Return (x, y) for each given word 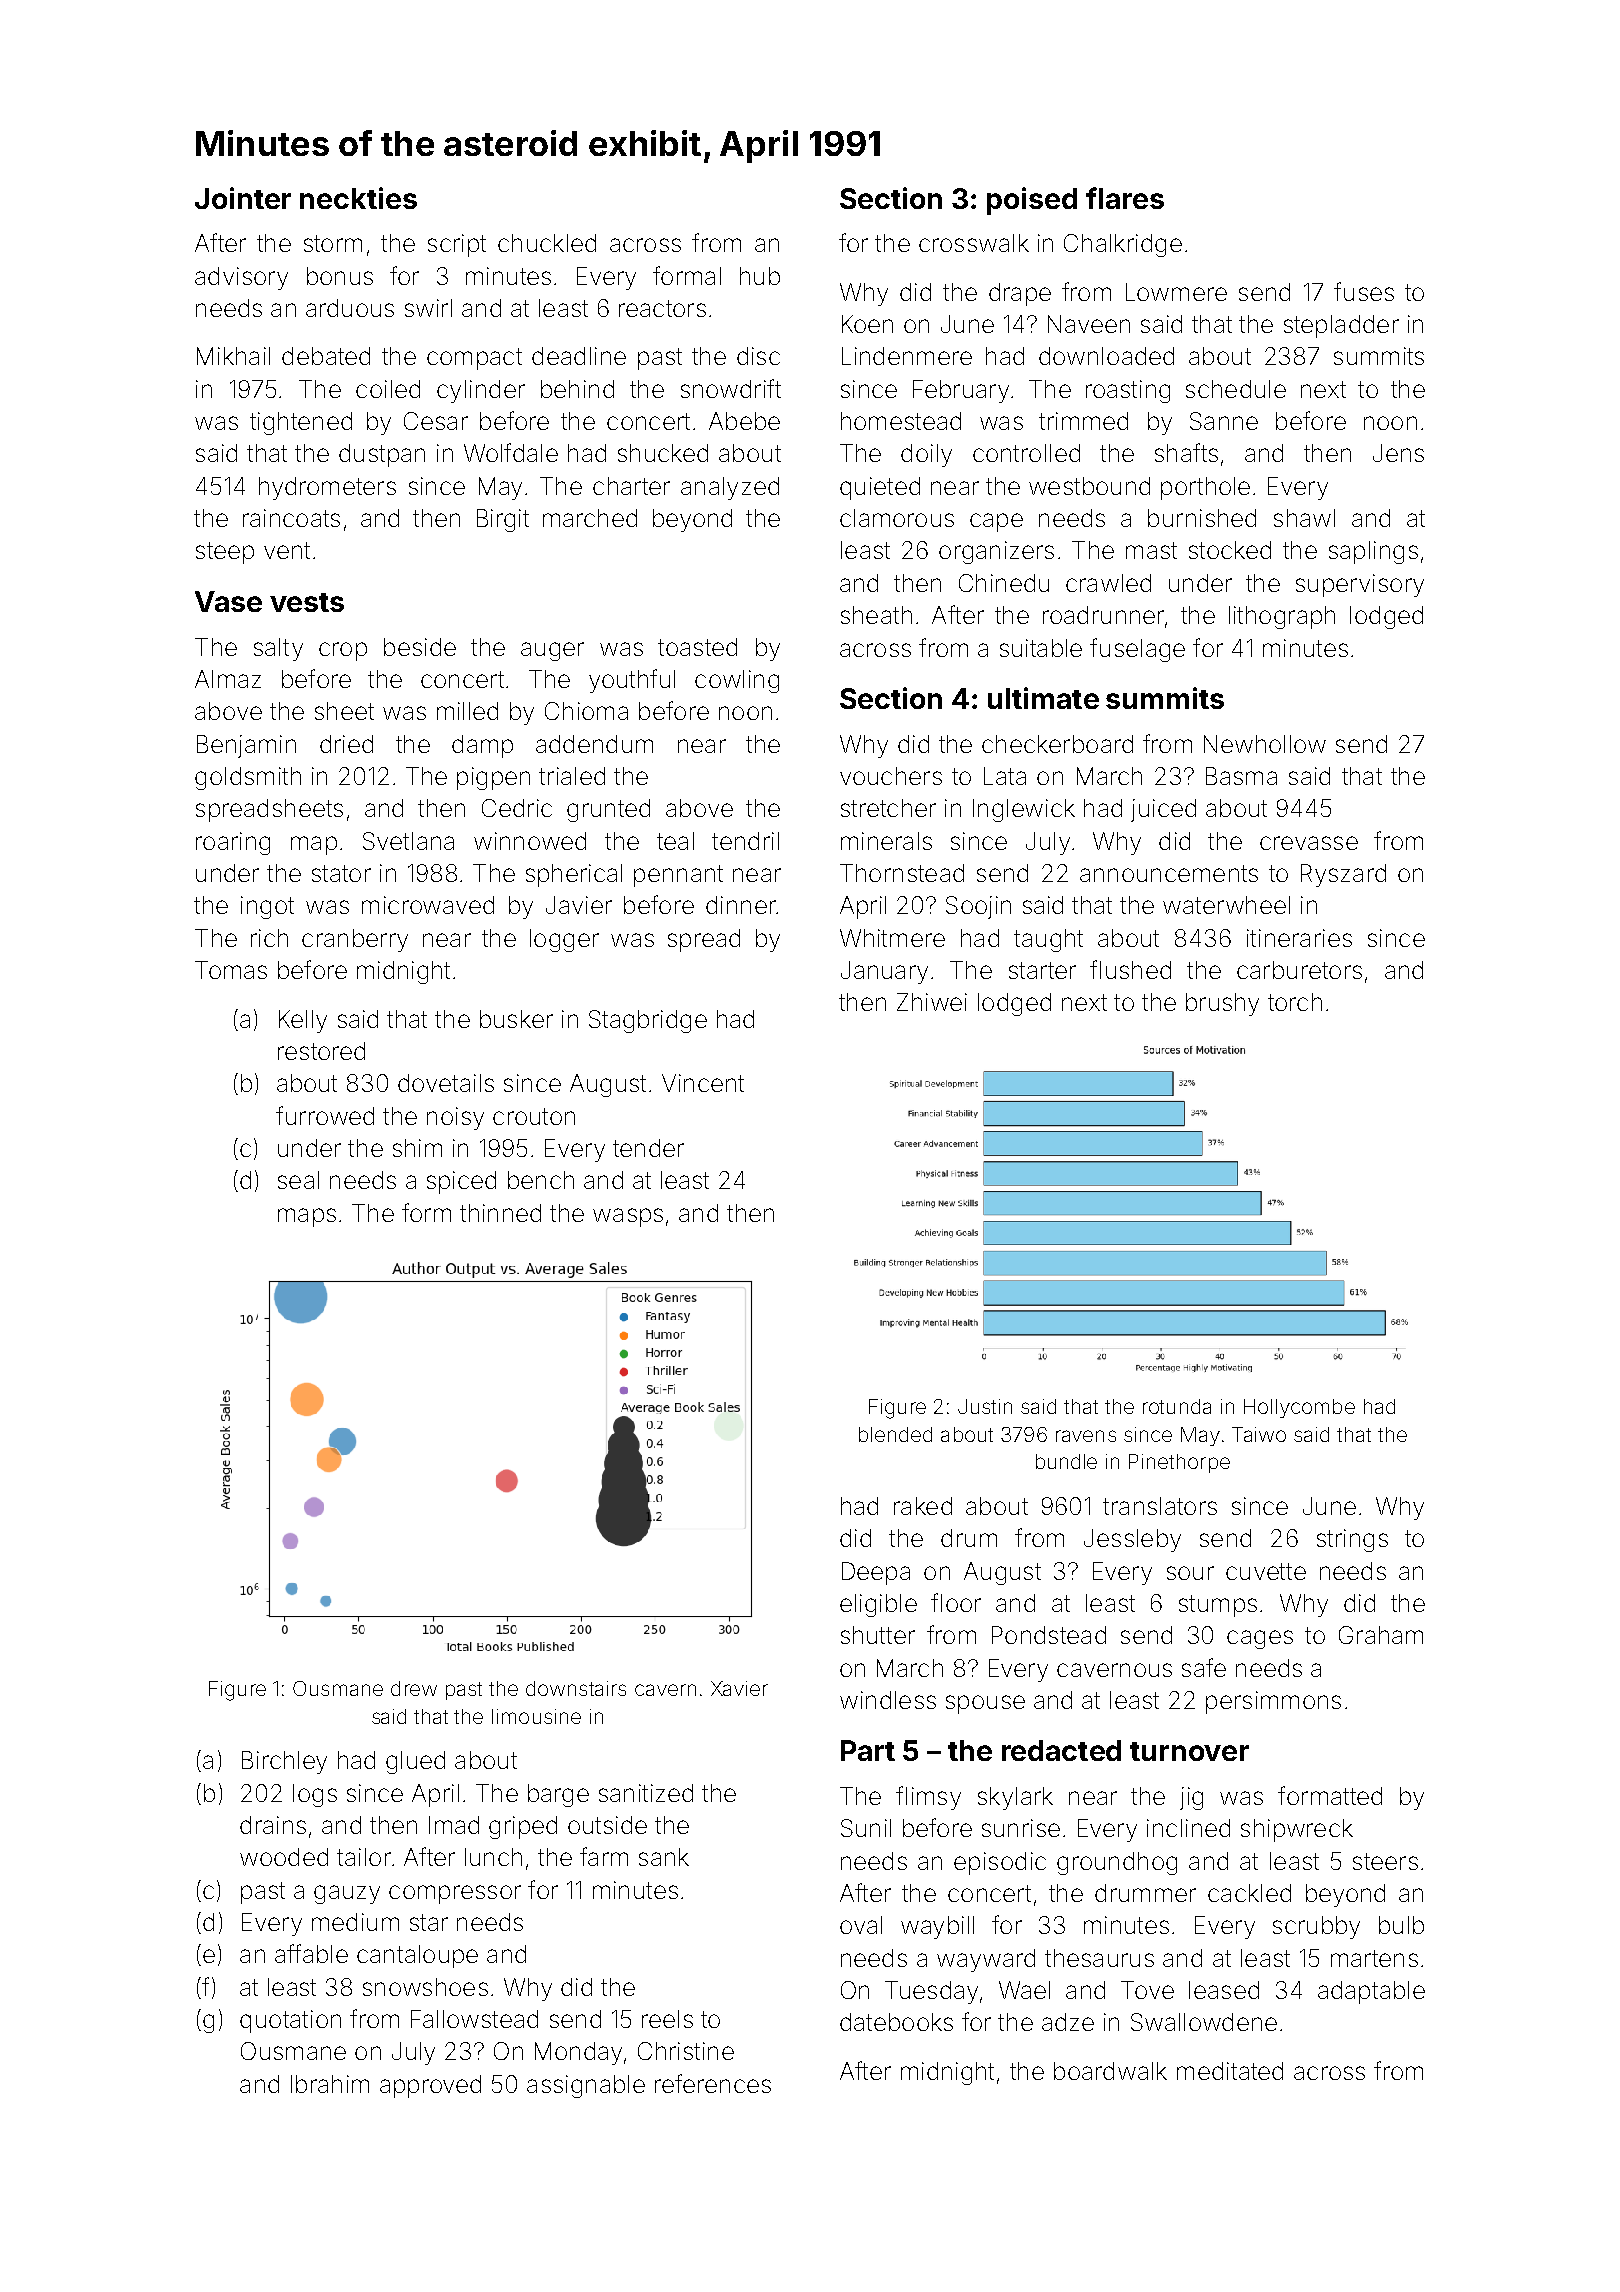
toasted (697, 647)
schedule (1236, 389)
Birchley (284, 1762)
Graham (1381, 1635)
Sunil (866, 1828)
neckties (358, 198)
